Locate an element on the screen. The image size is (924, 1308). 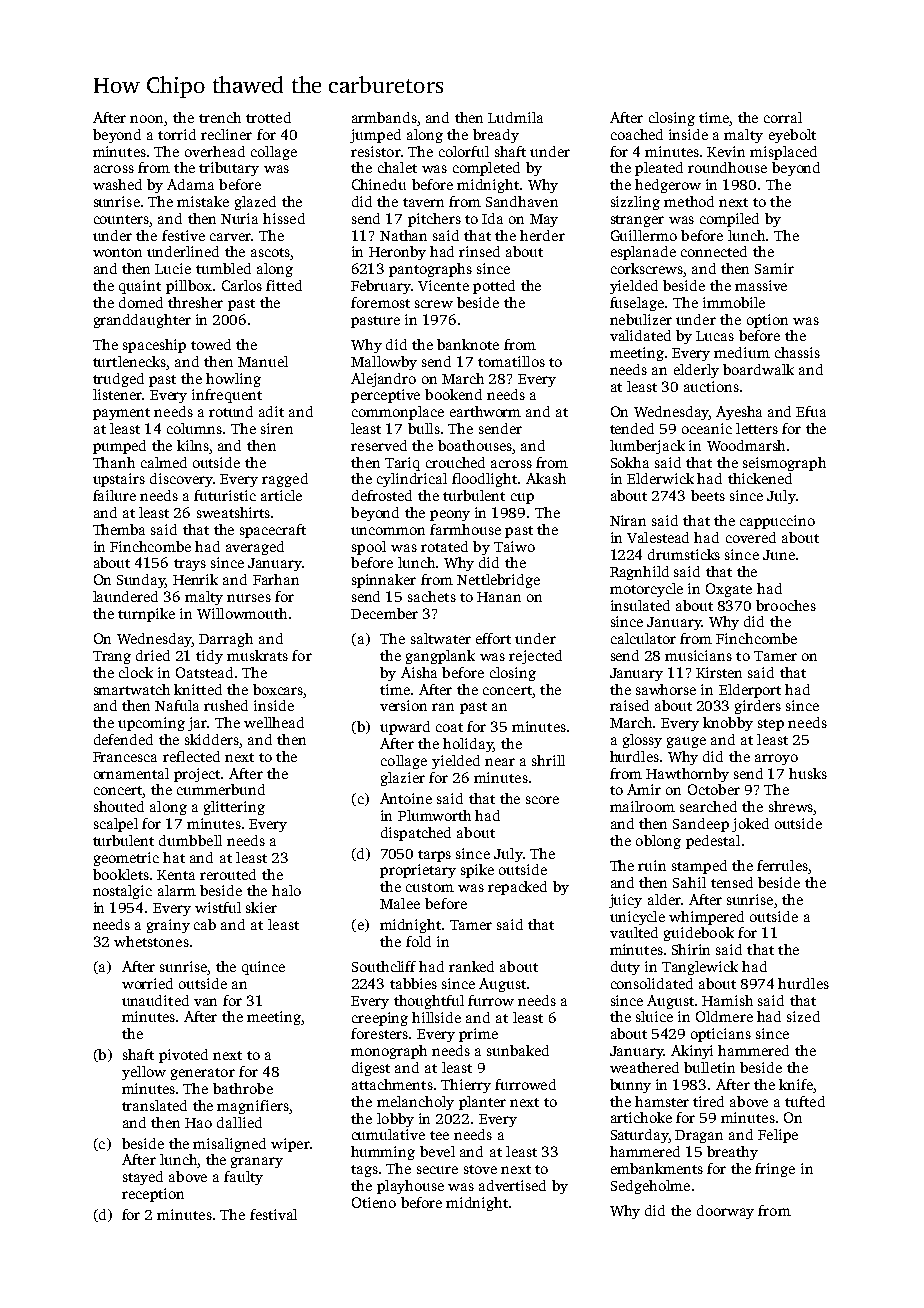
skier is located at coordinates (261, 907).
